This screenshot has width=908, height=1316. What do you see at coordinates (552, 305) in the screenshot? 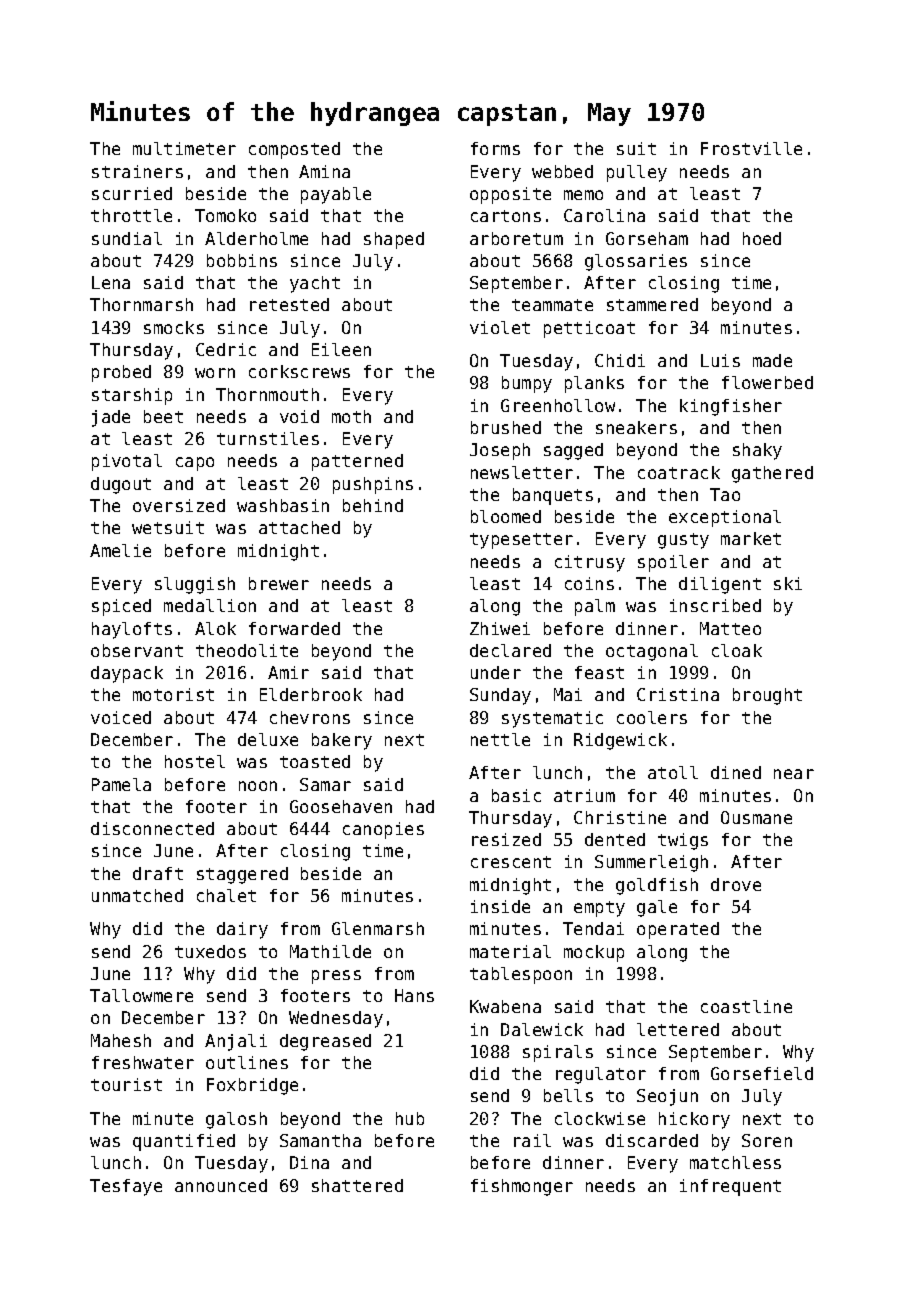
I see `teammate` at bounding box center [552, 305].
